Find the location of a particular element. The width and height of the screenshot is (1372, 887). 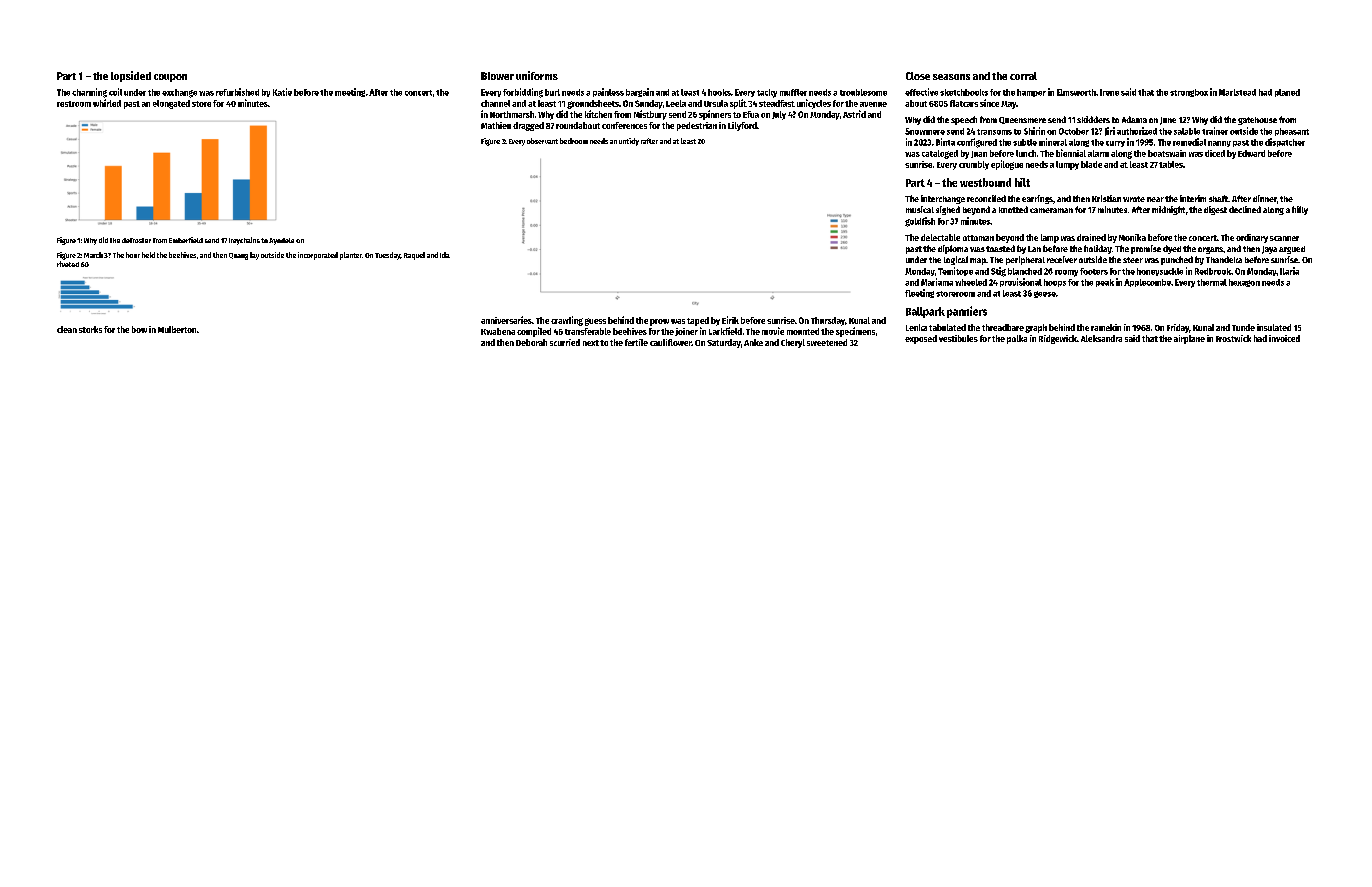

anniversaries is located at coordinates (506, 320).
